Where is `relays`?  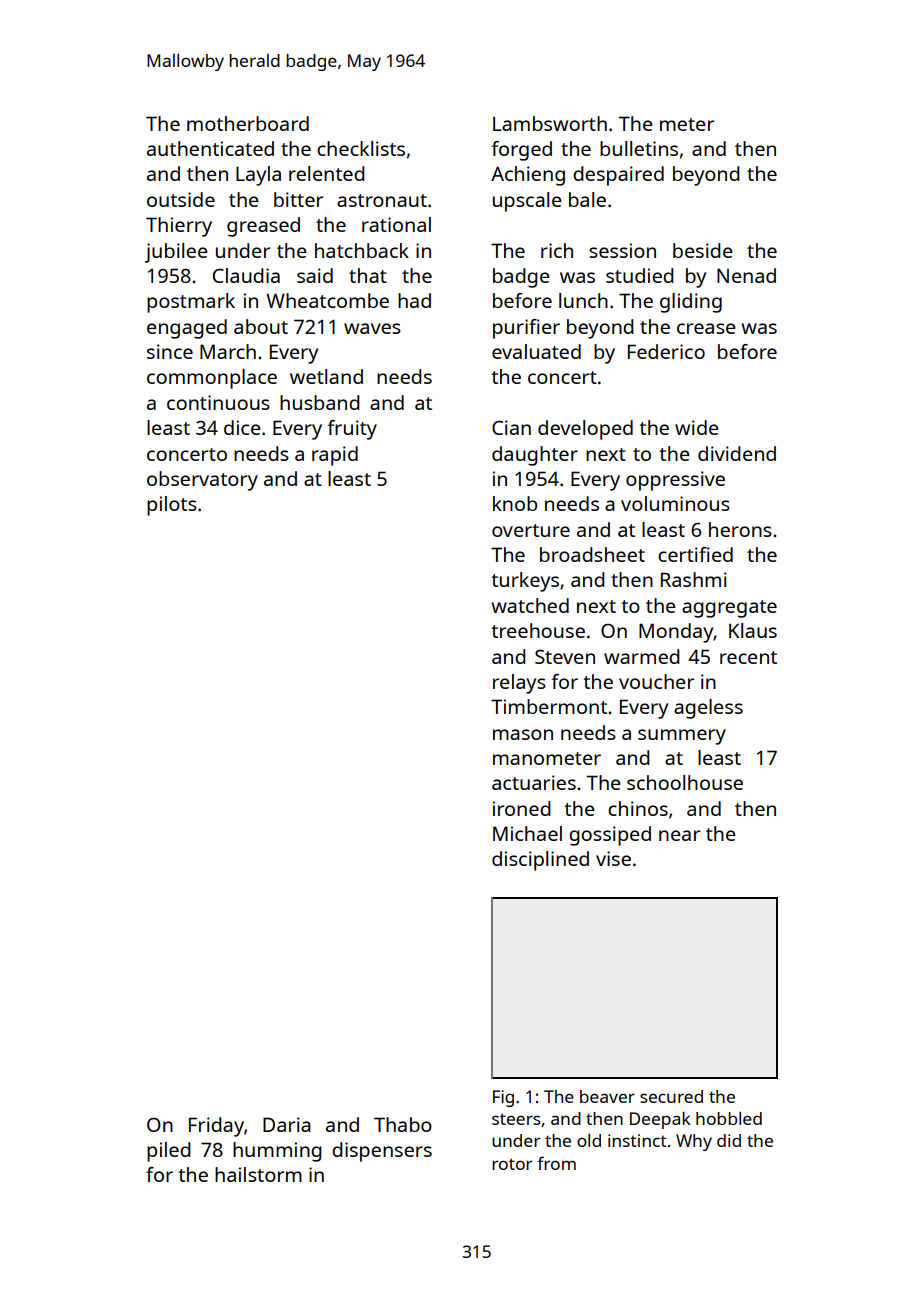 relays is located at coordinates (519, 684).
